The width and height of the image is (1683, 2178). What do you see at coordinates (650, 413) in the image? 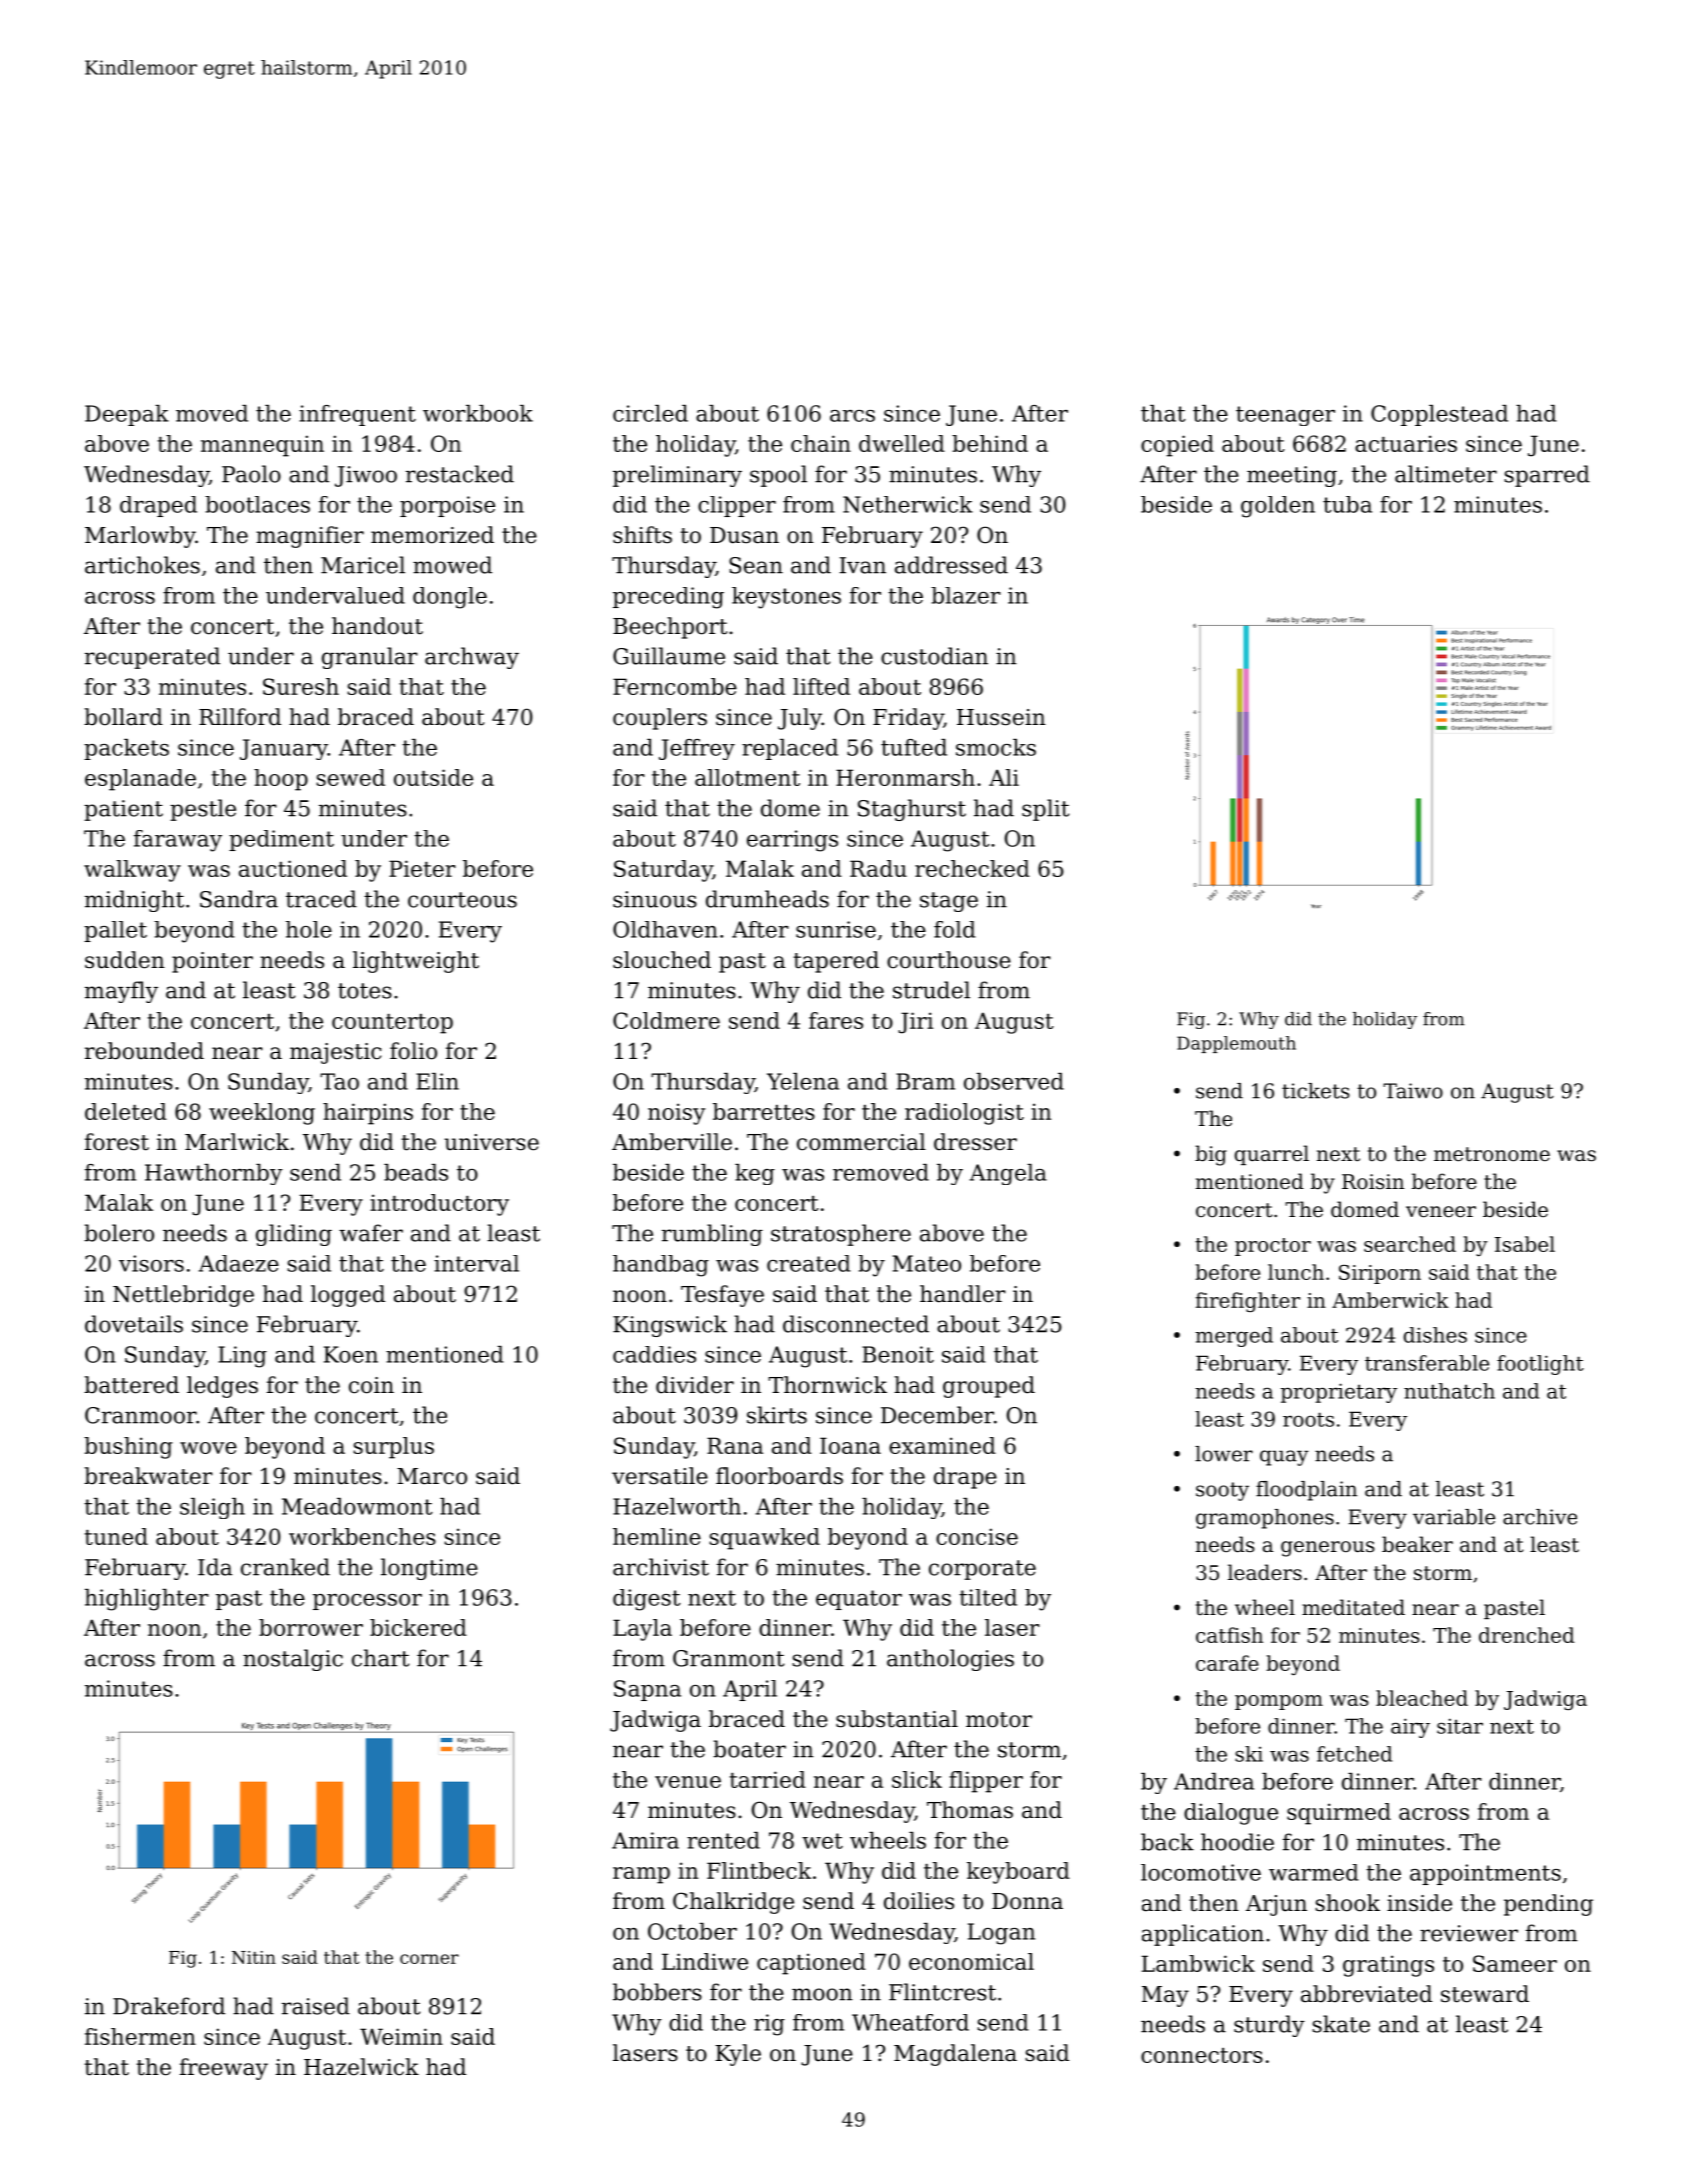
I see `circled` at bounding box center [650, 413].
